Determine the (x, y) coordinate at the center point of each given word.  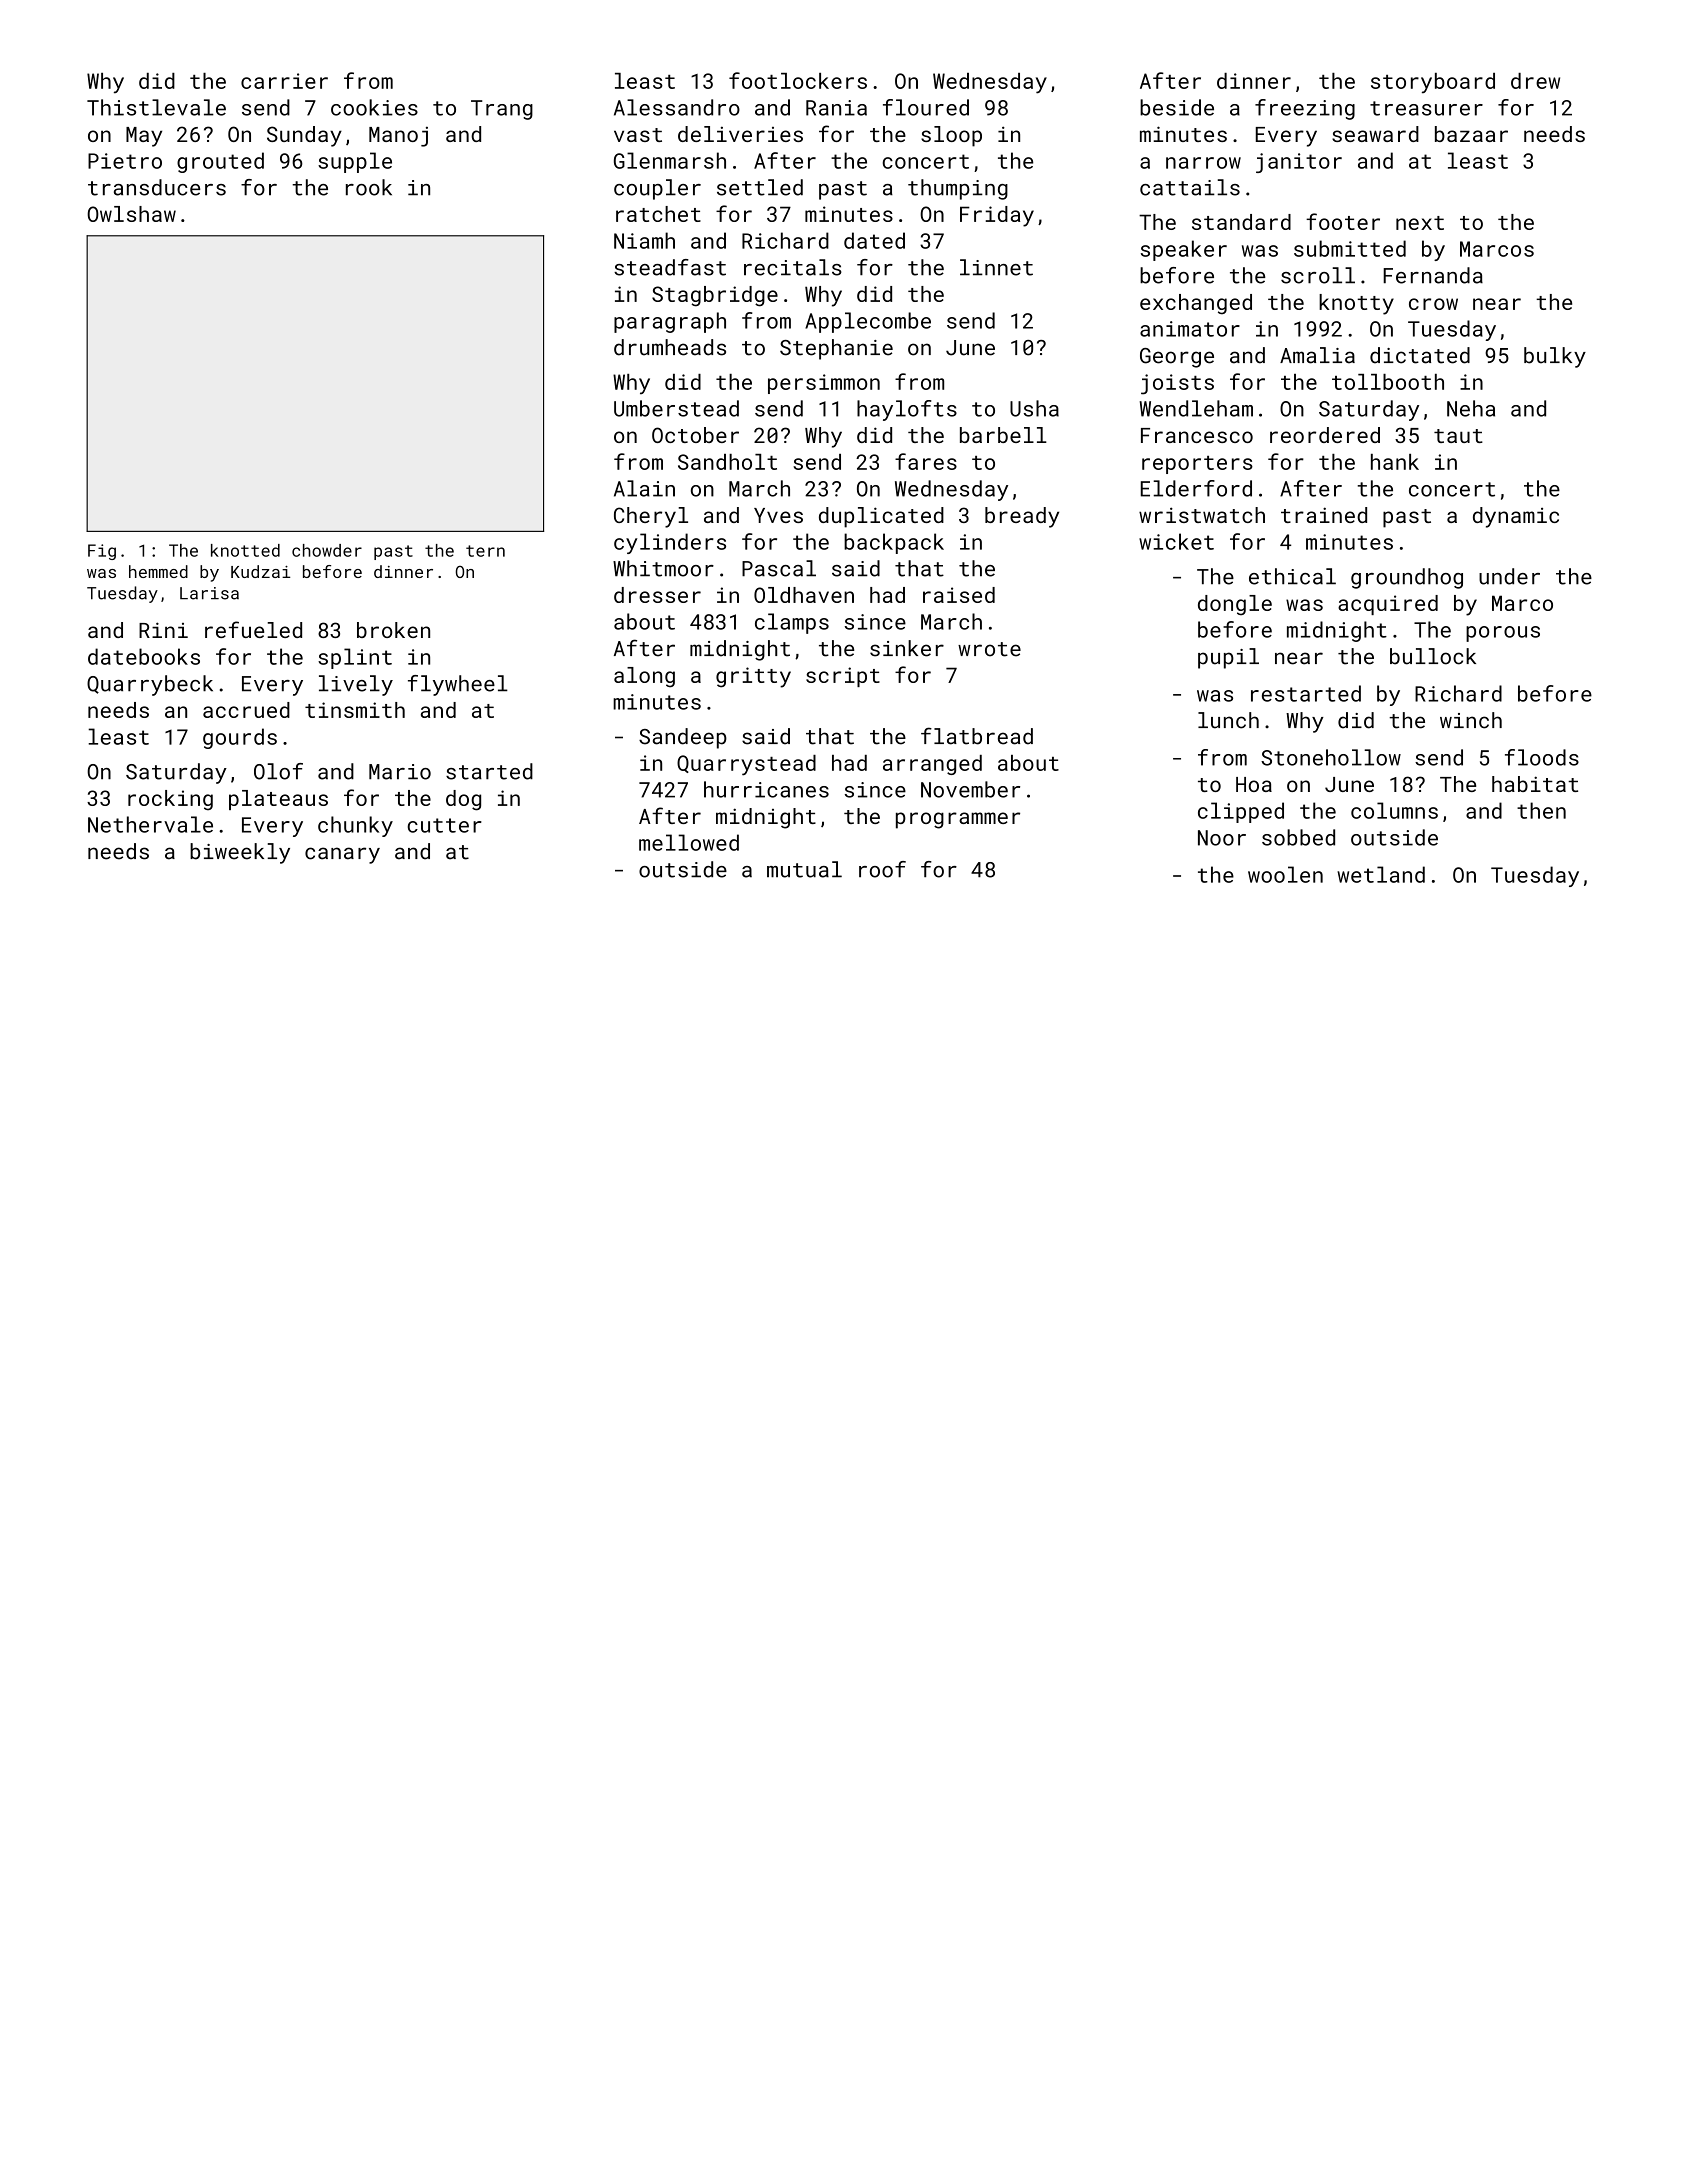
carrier (284, 81)
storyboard (1433, 83)
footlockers (798, 80)
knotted (245, 550)
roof (882, 869)
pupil (1228, 658)
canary (342, 855)
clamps (792, 623)
